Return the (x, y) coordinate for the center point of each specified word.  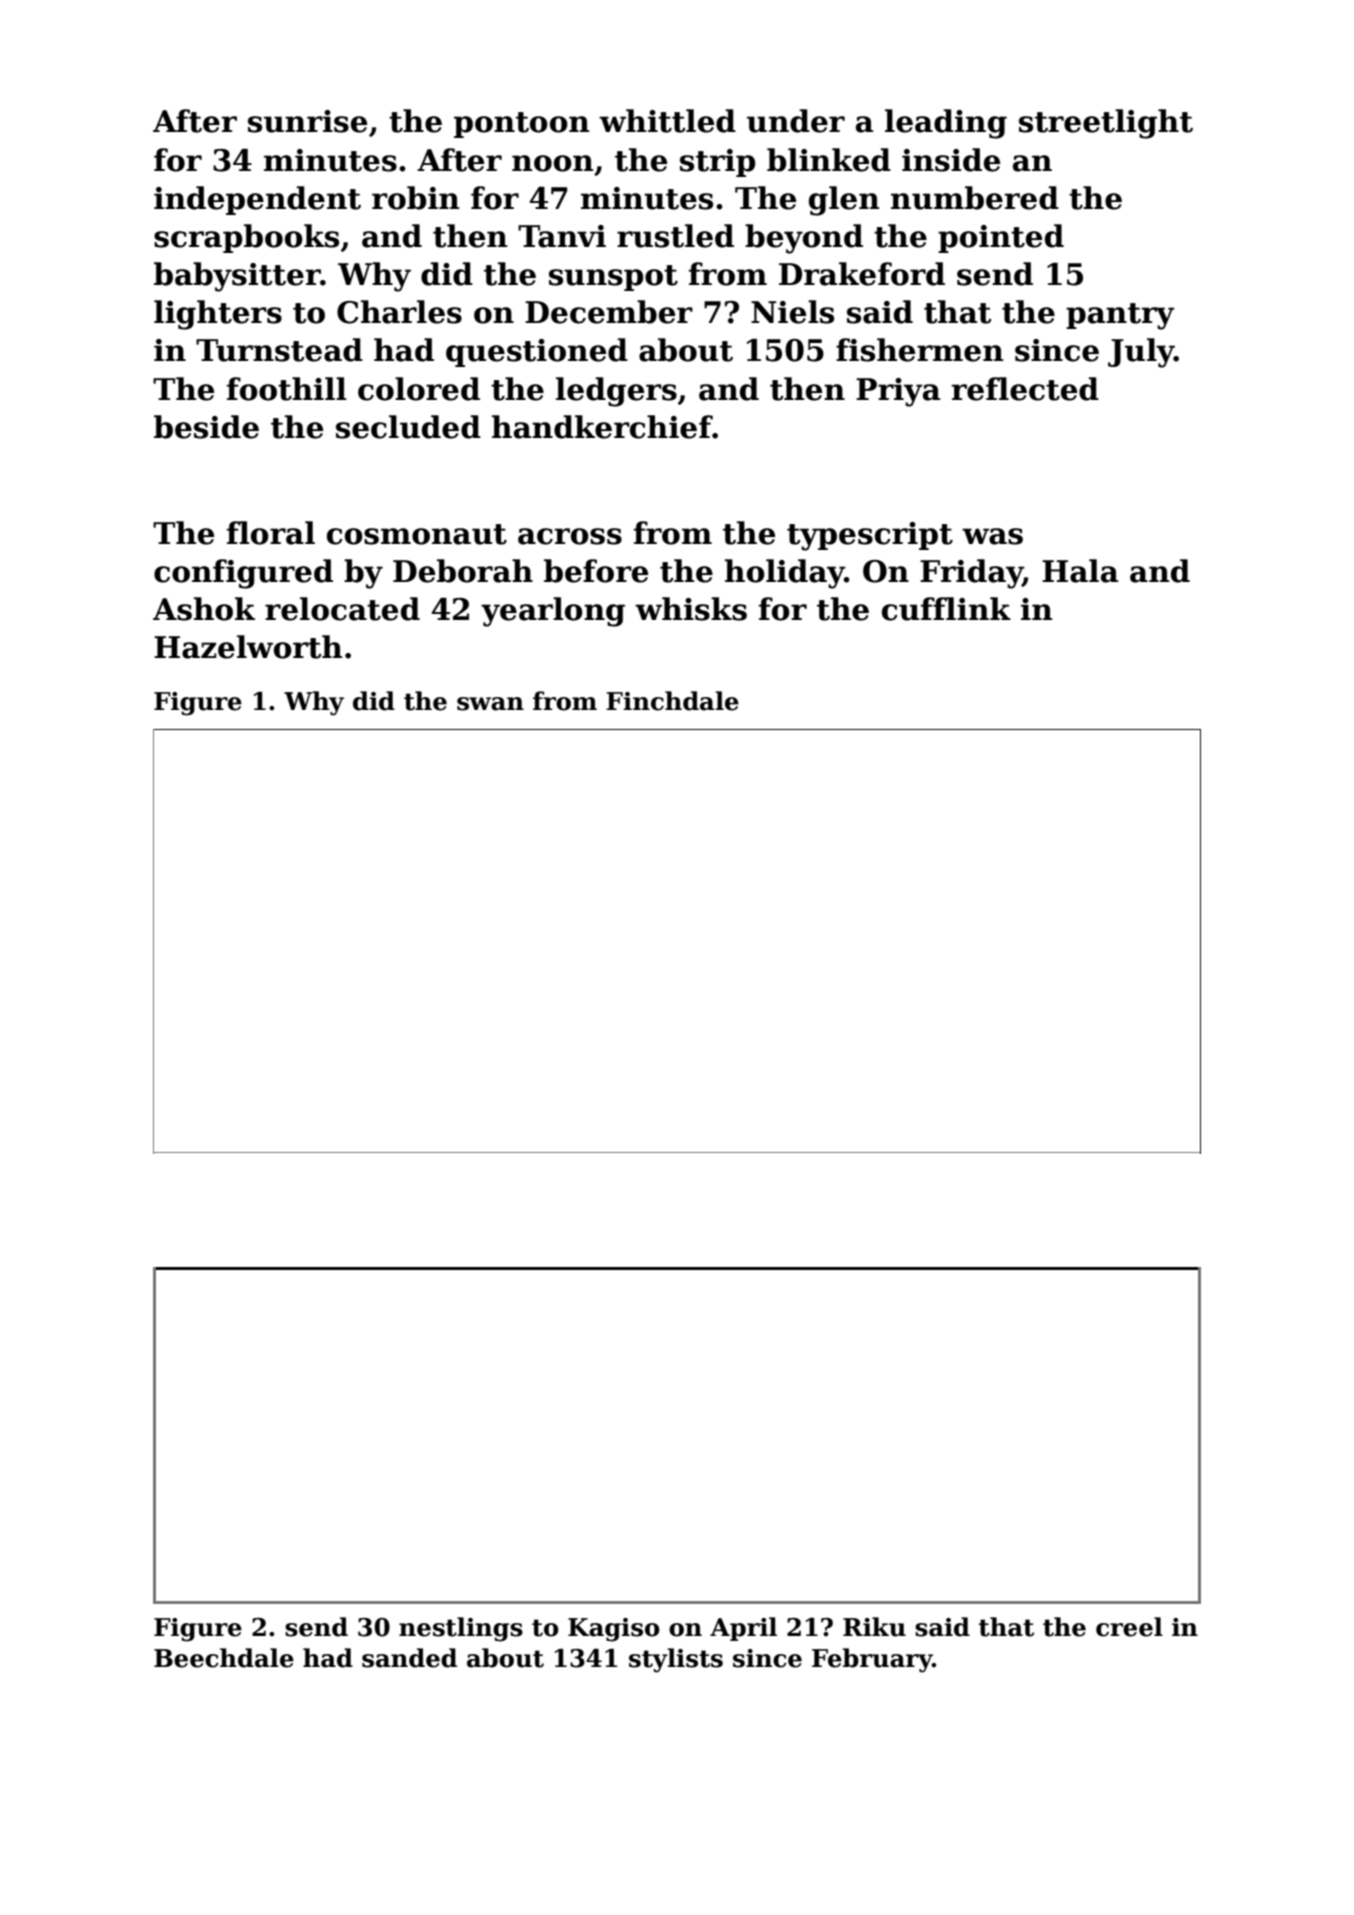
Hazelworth (248, 647)
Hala (1080, 571)
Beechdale (224, 1658)
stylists (676, 1660)
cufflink (946, 609)
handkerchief (602, 427)
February (872, 1660)
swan (490, 704)
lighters (218, 315)
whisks (691, 609)
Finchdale (672, 701)
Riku (874, 1627)
